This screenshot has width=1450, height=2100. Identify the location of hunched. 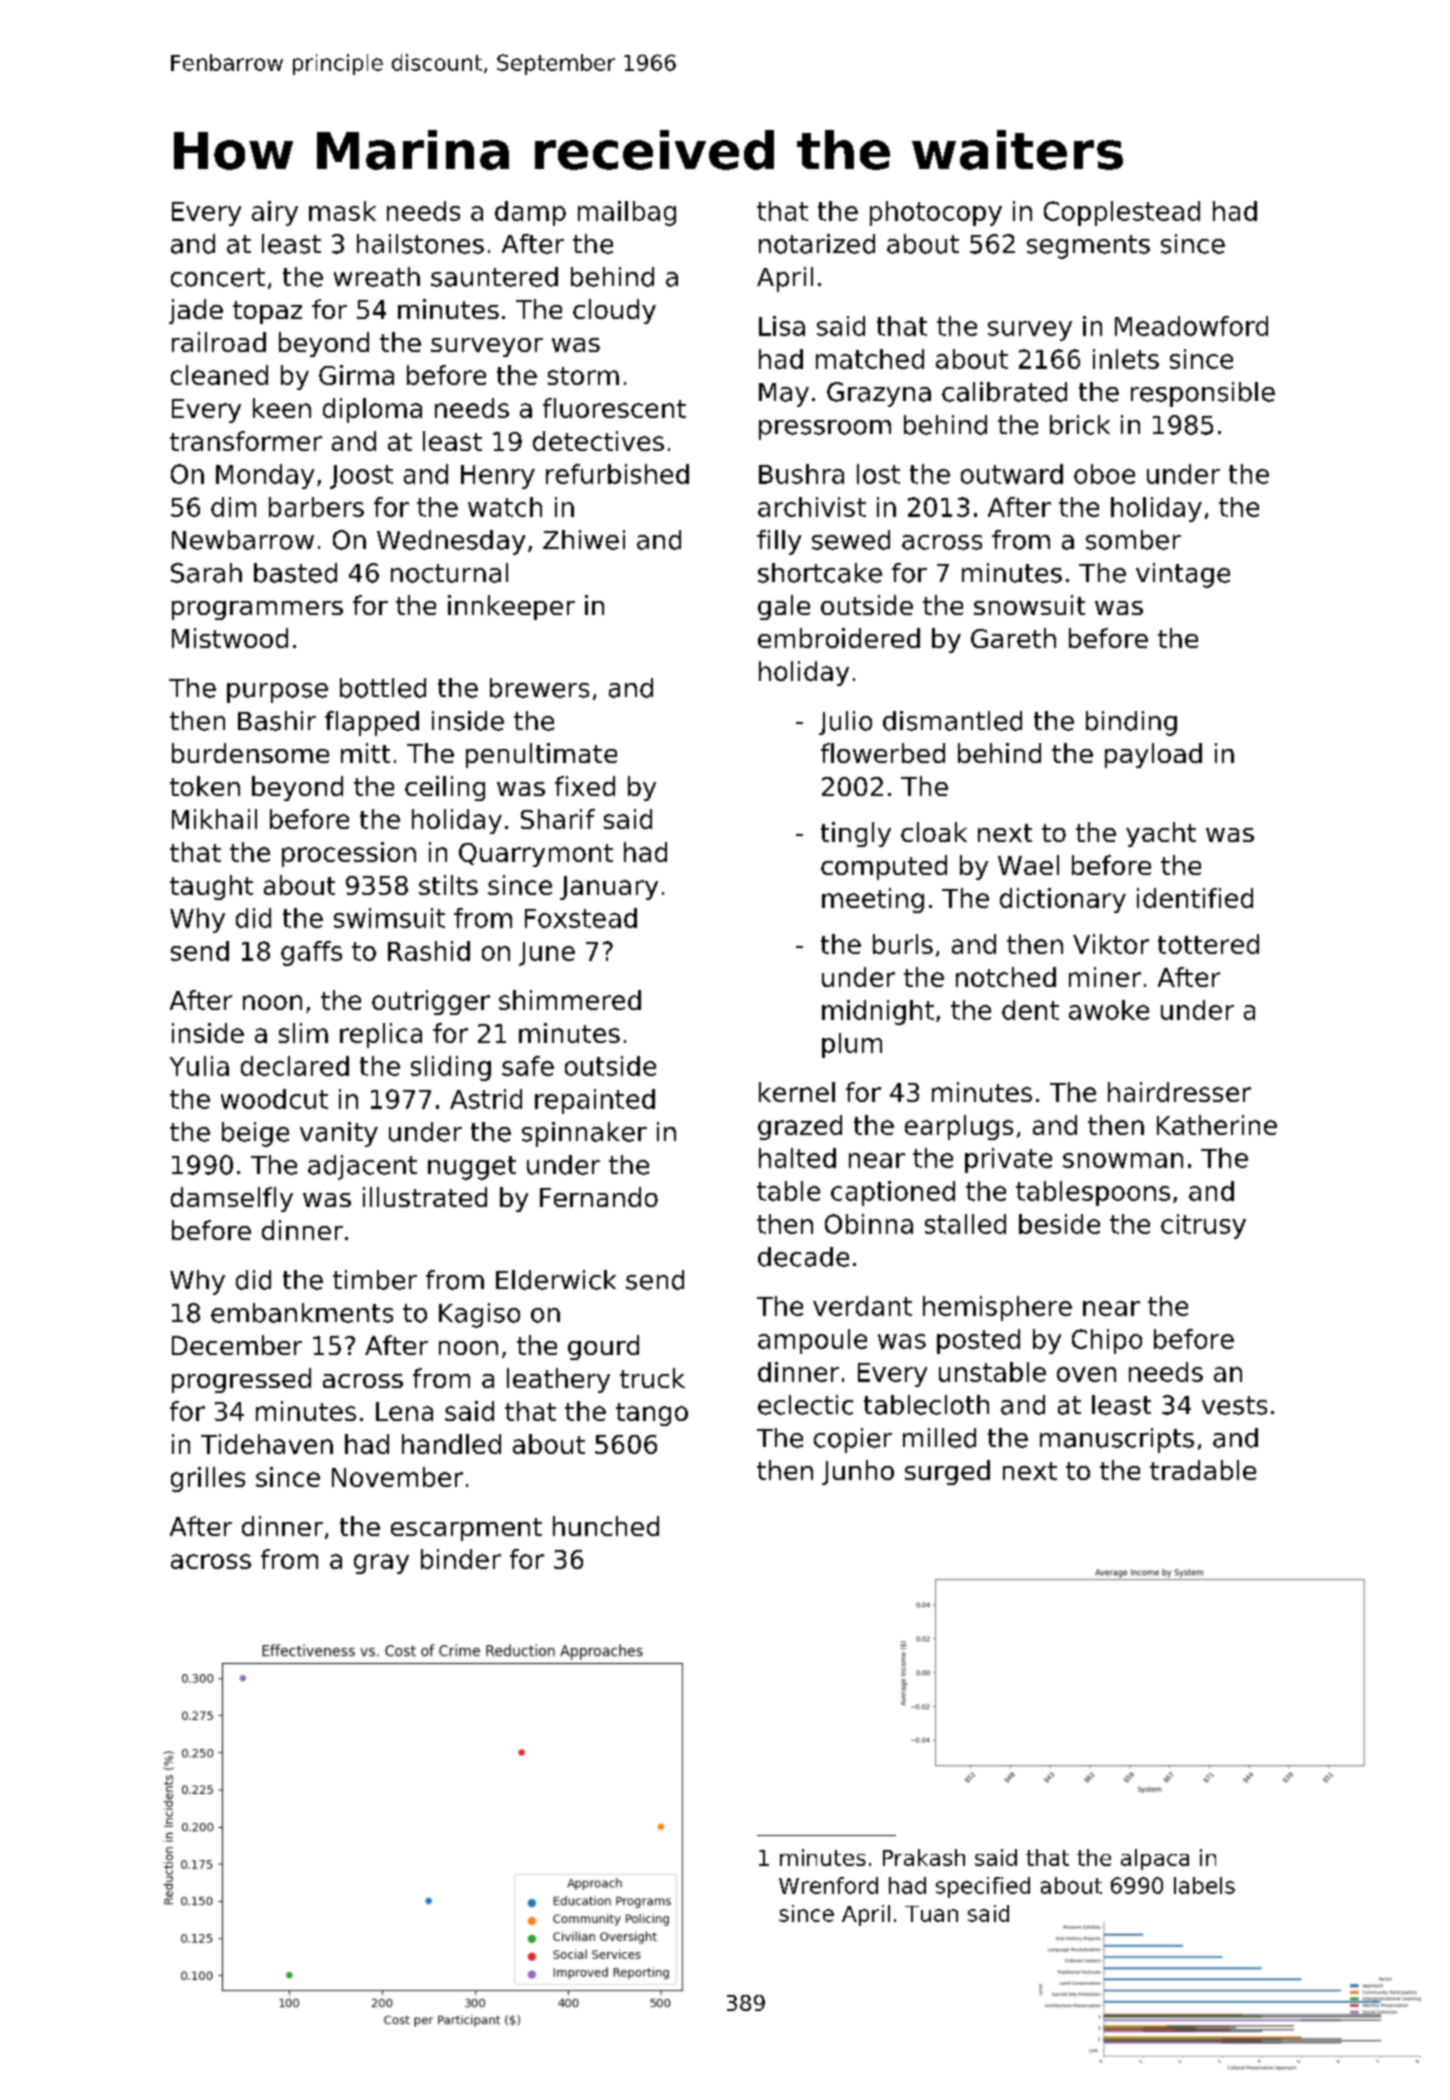
(606, 1526).
